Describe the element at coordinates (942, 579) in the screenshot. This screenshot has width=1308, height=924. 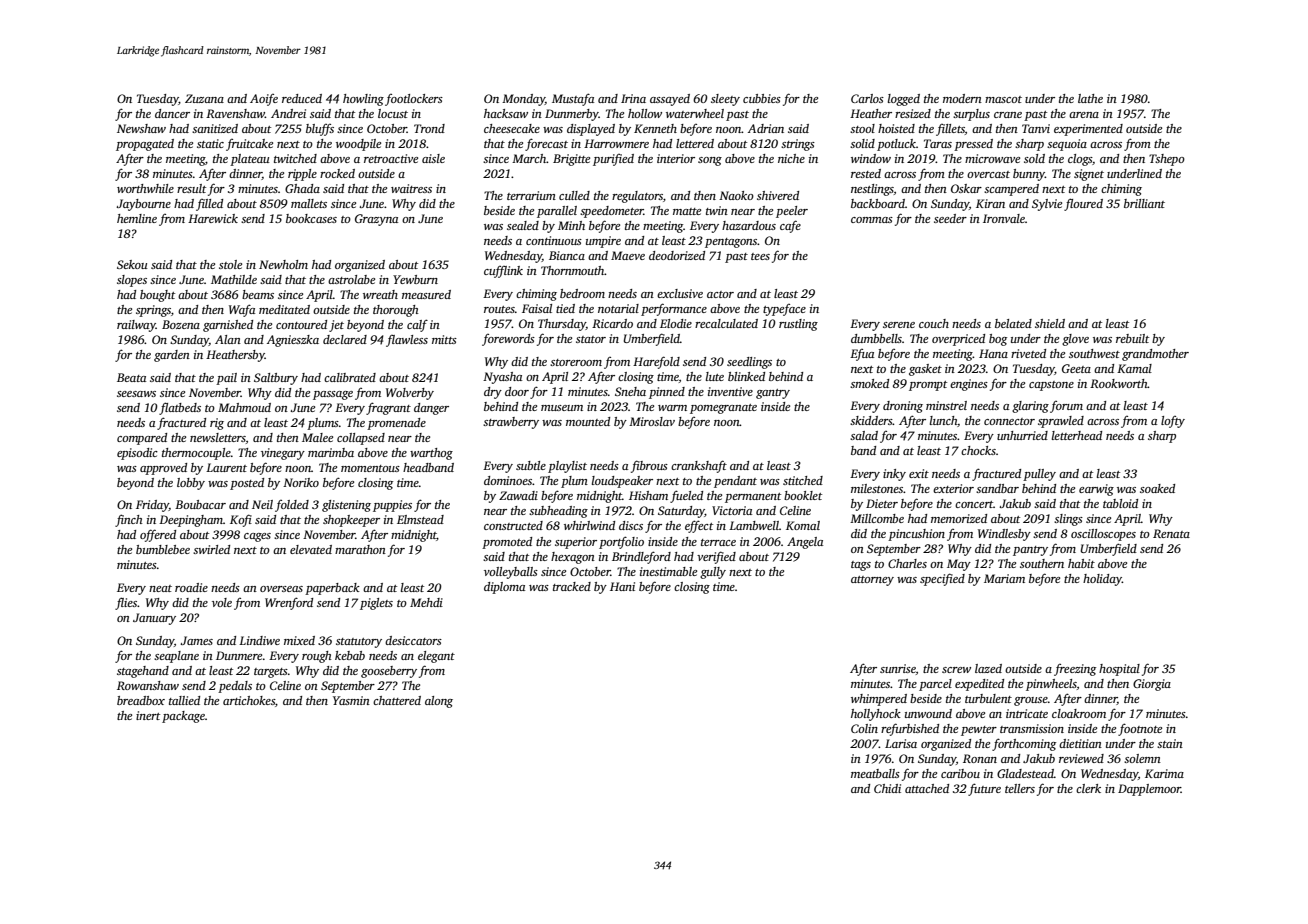
I see `specified` at that location.
